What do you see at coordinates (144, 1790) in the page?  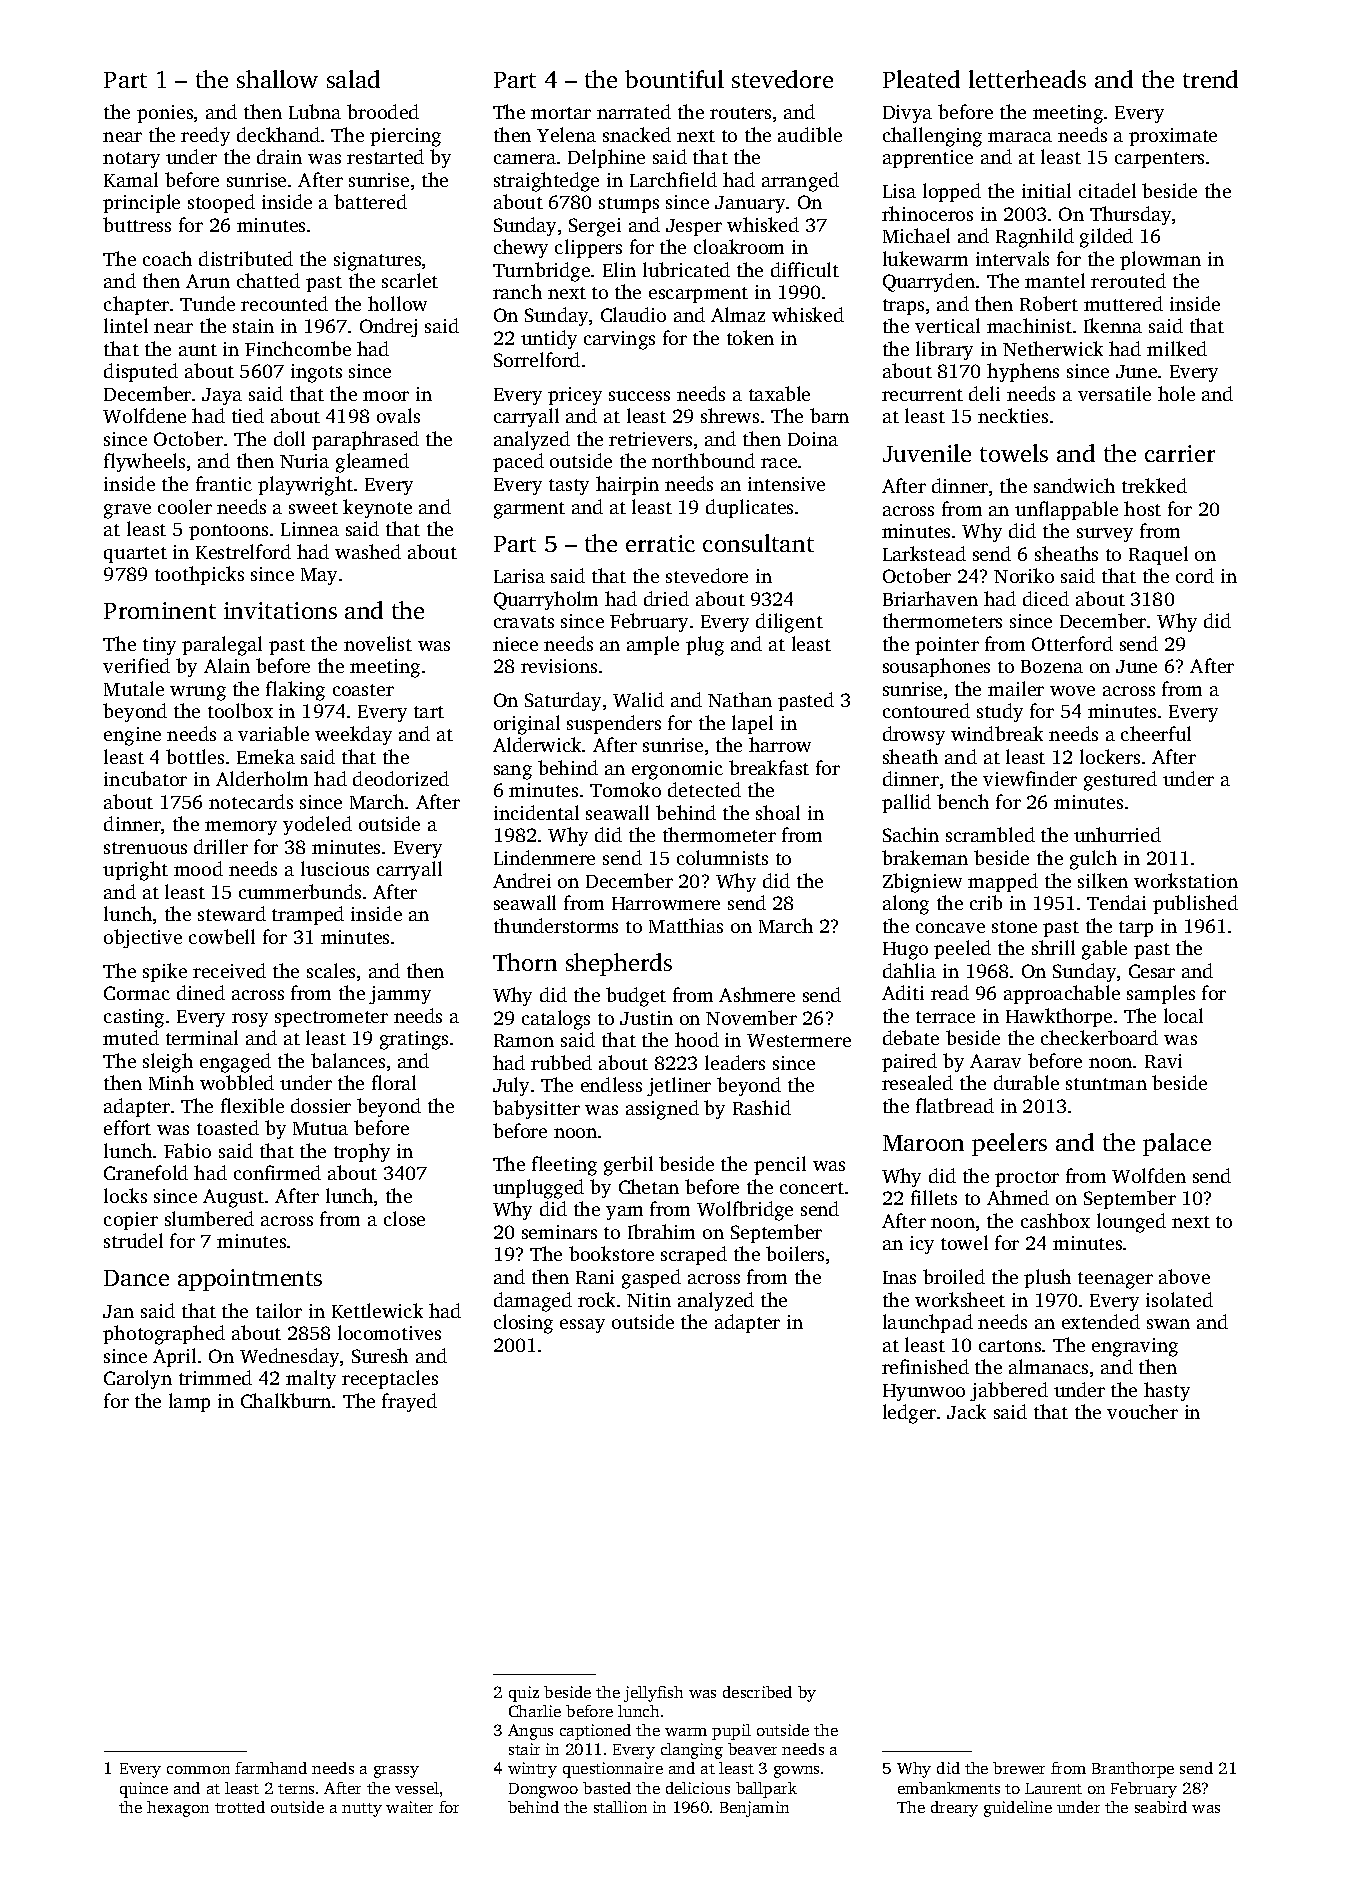 I see `quince` at bounding box center [144, 1790].
